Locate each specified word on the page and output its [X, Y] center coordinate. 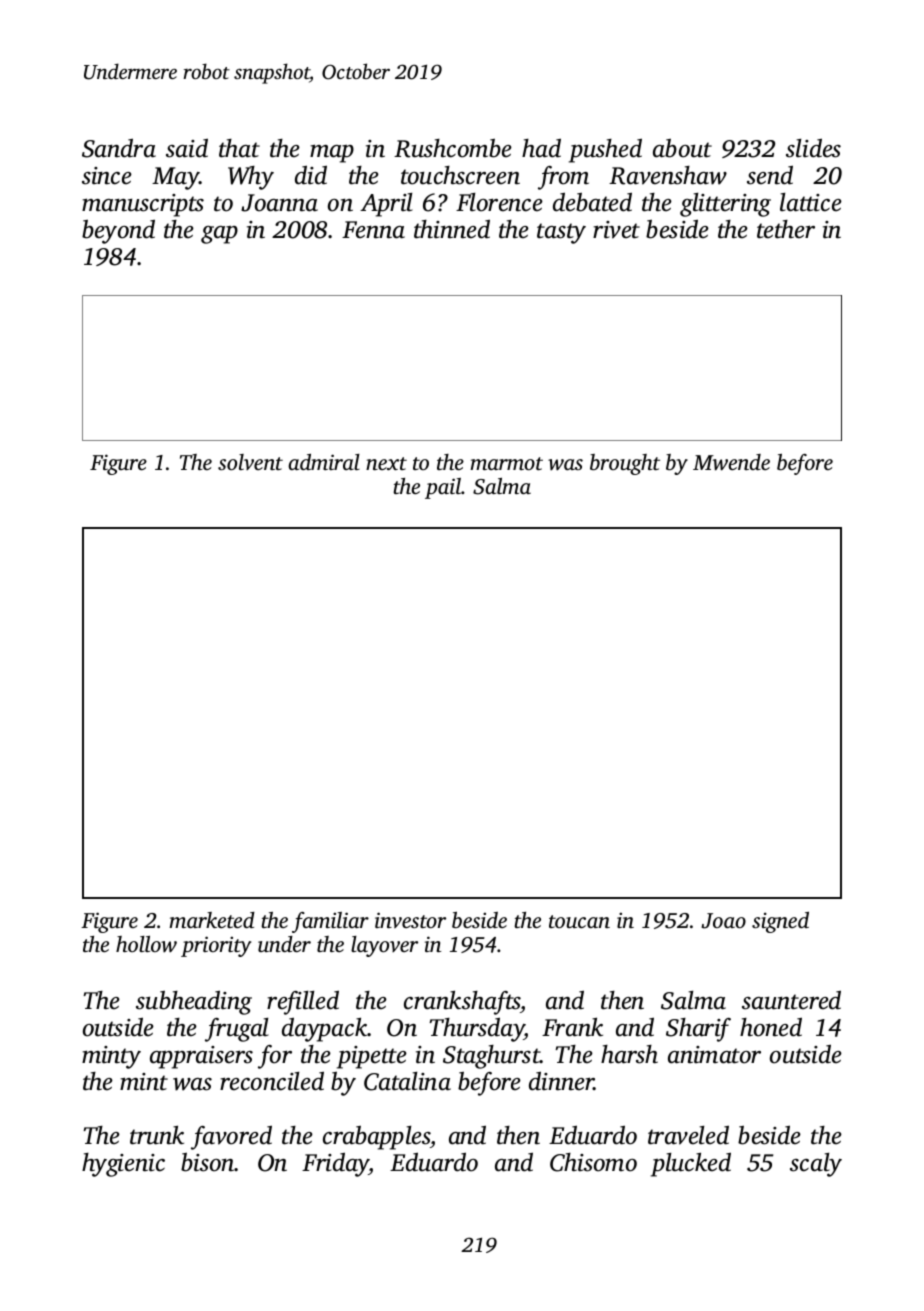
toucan [579, 921]
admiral [324, 462]
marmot [506, 463]
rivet [616, 230]
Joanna [279, 203]
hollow [146, 944]
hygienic [123, 1165]
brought [625, 464]
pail [443, 488]
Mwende [731, 462]
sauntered [791, 1000]
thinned [452, 229]
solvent [250, 462]
